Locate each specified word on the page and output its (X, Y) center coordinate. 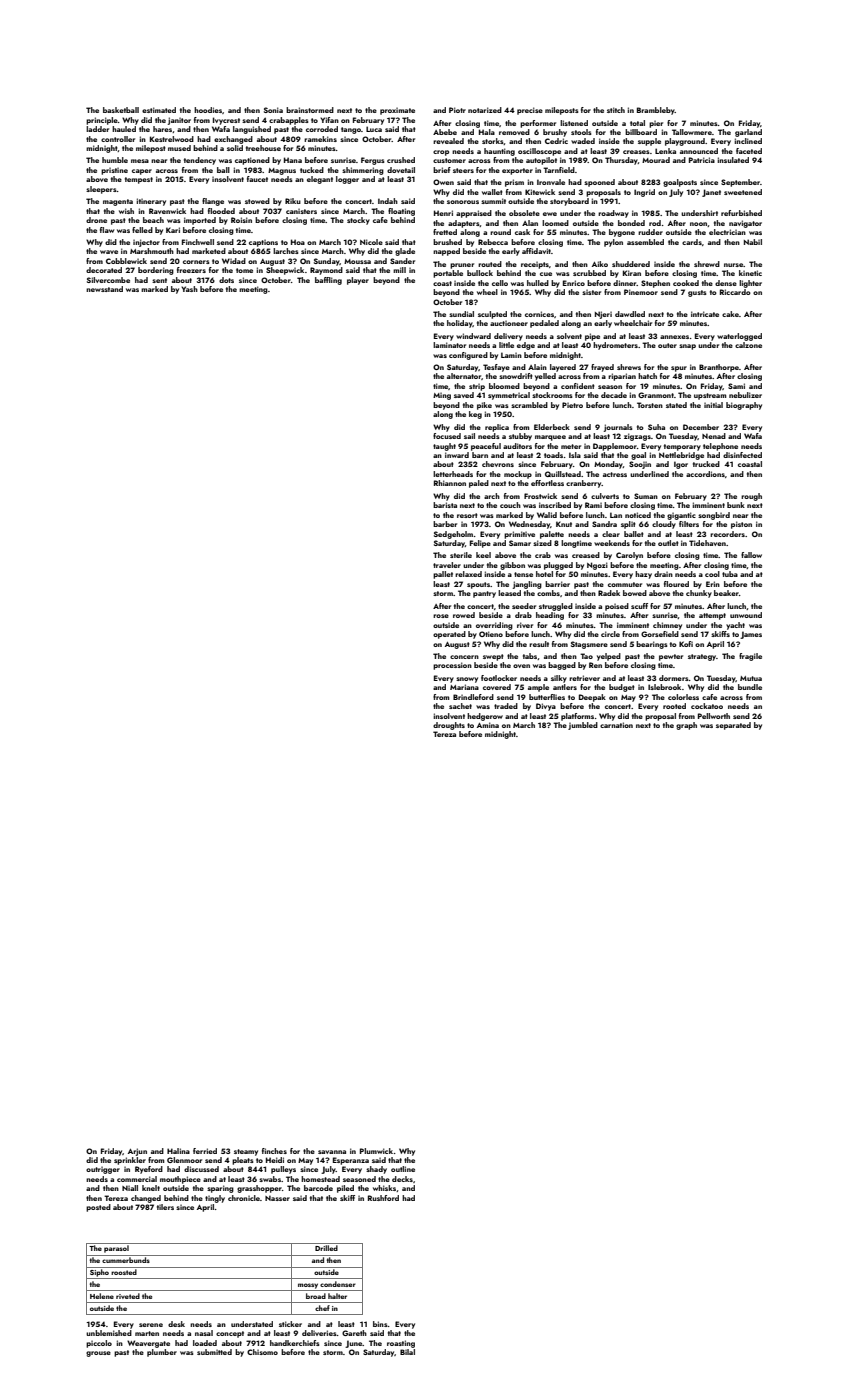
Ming (442, 396)
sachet (460, 706)
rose (441, 616)
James (751, 635)
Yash (189, 289)
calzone (748, 345)
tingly (215, 1199)
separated (733, 726)
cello (500, 283)
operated (449, 635)
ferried (205, 1151)
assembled (645, 242)
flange (213, 202)
